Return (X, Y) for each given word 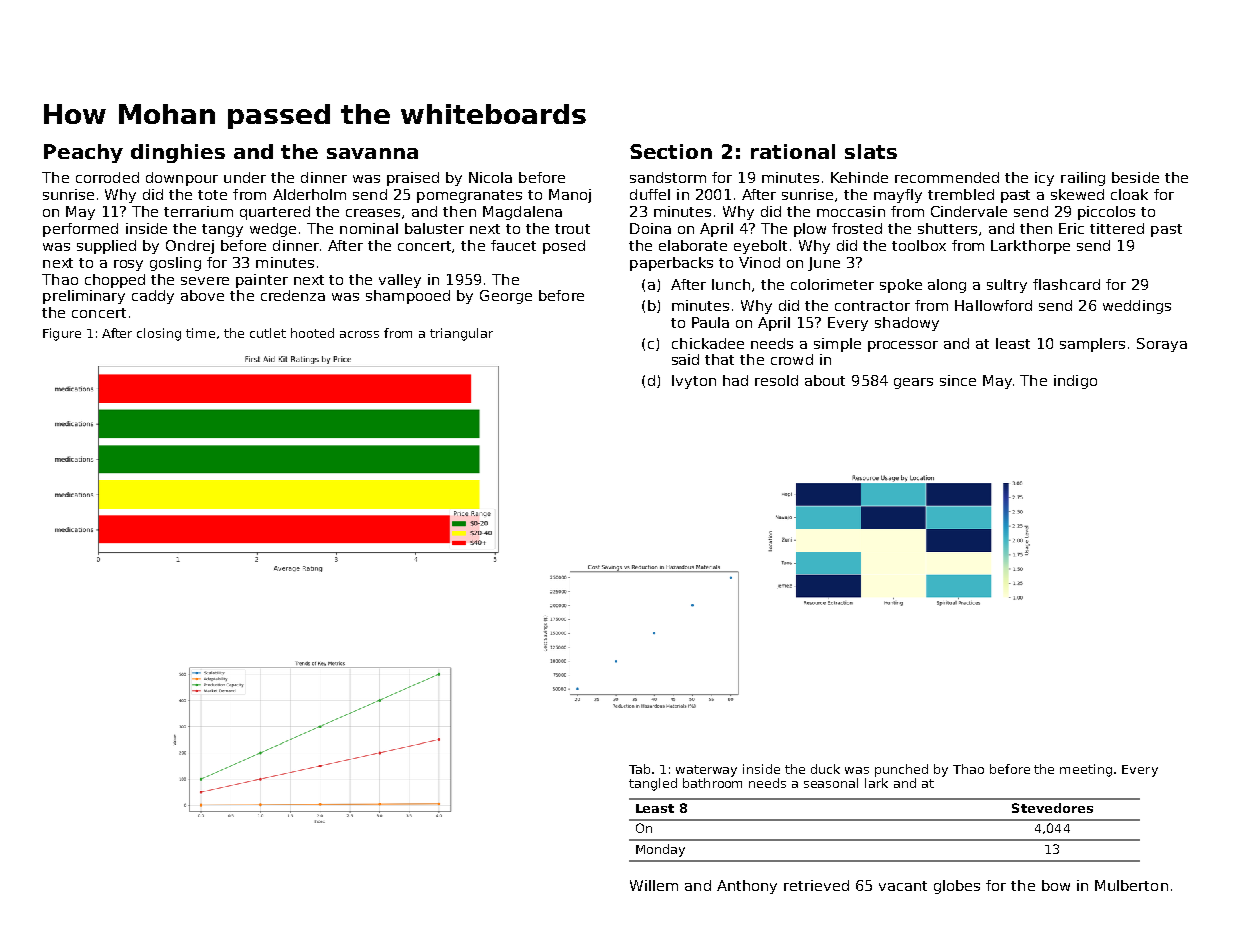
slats (871, 151)
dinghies (178, 153)
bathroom (712, 783)
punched (901, 770)
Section (671, 151)
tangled (653, 784)
